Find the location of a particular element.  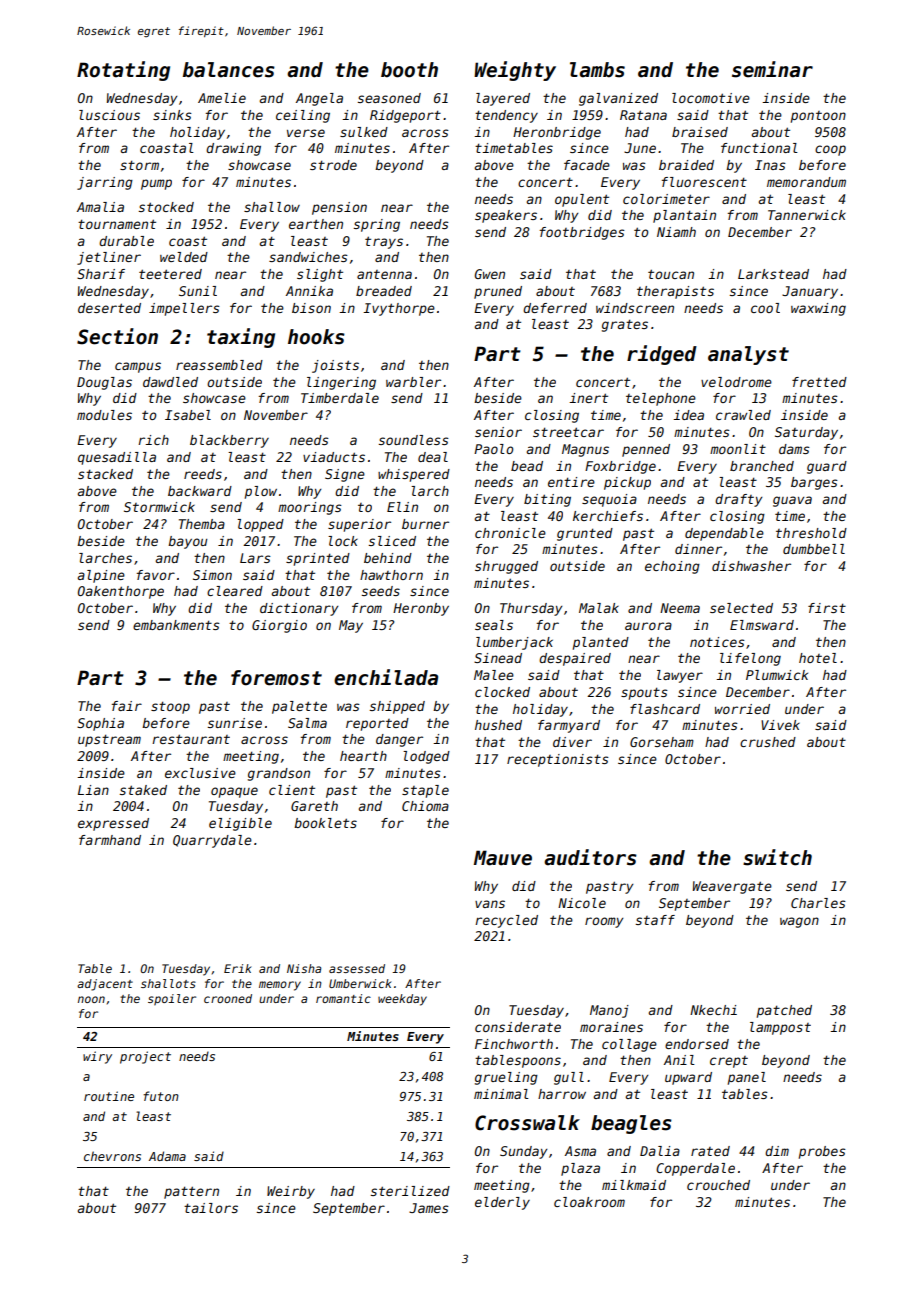

lumberjack is located at coordinates (514, 643).
